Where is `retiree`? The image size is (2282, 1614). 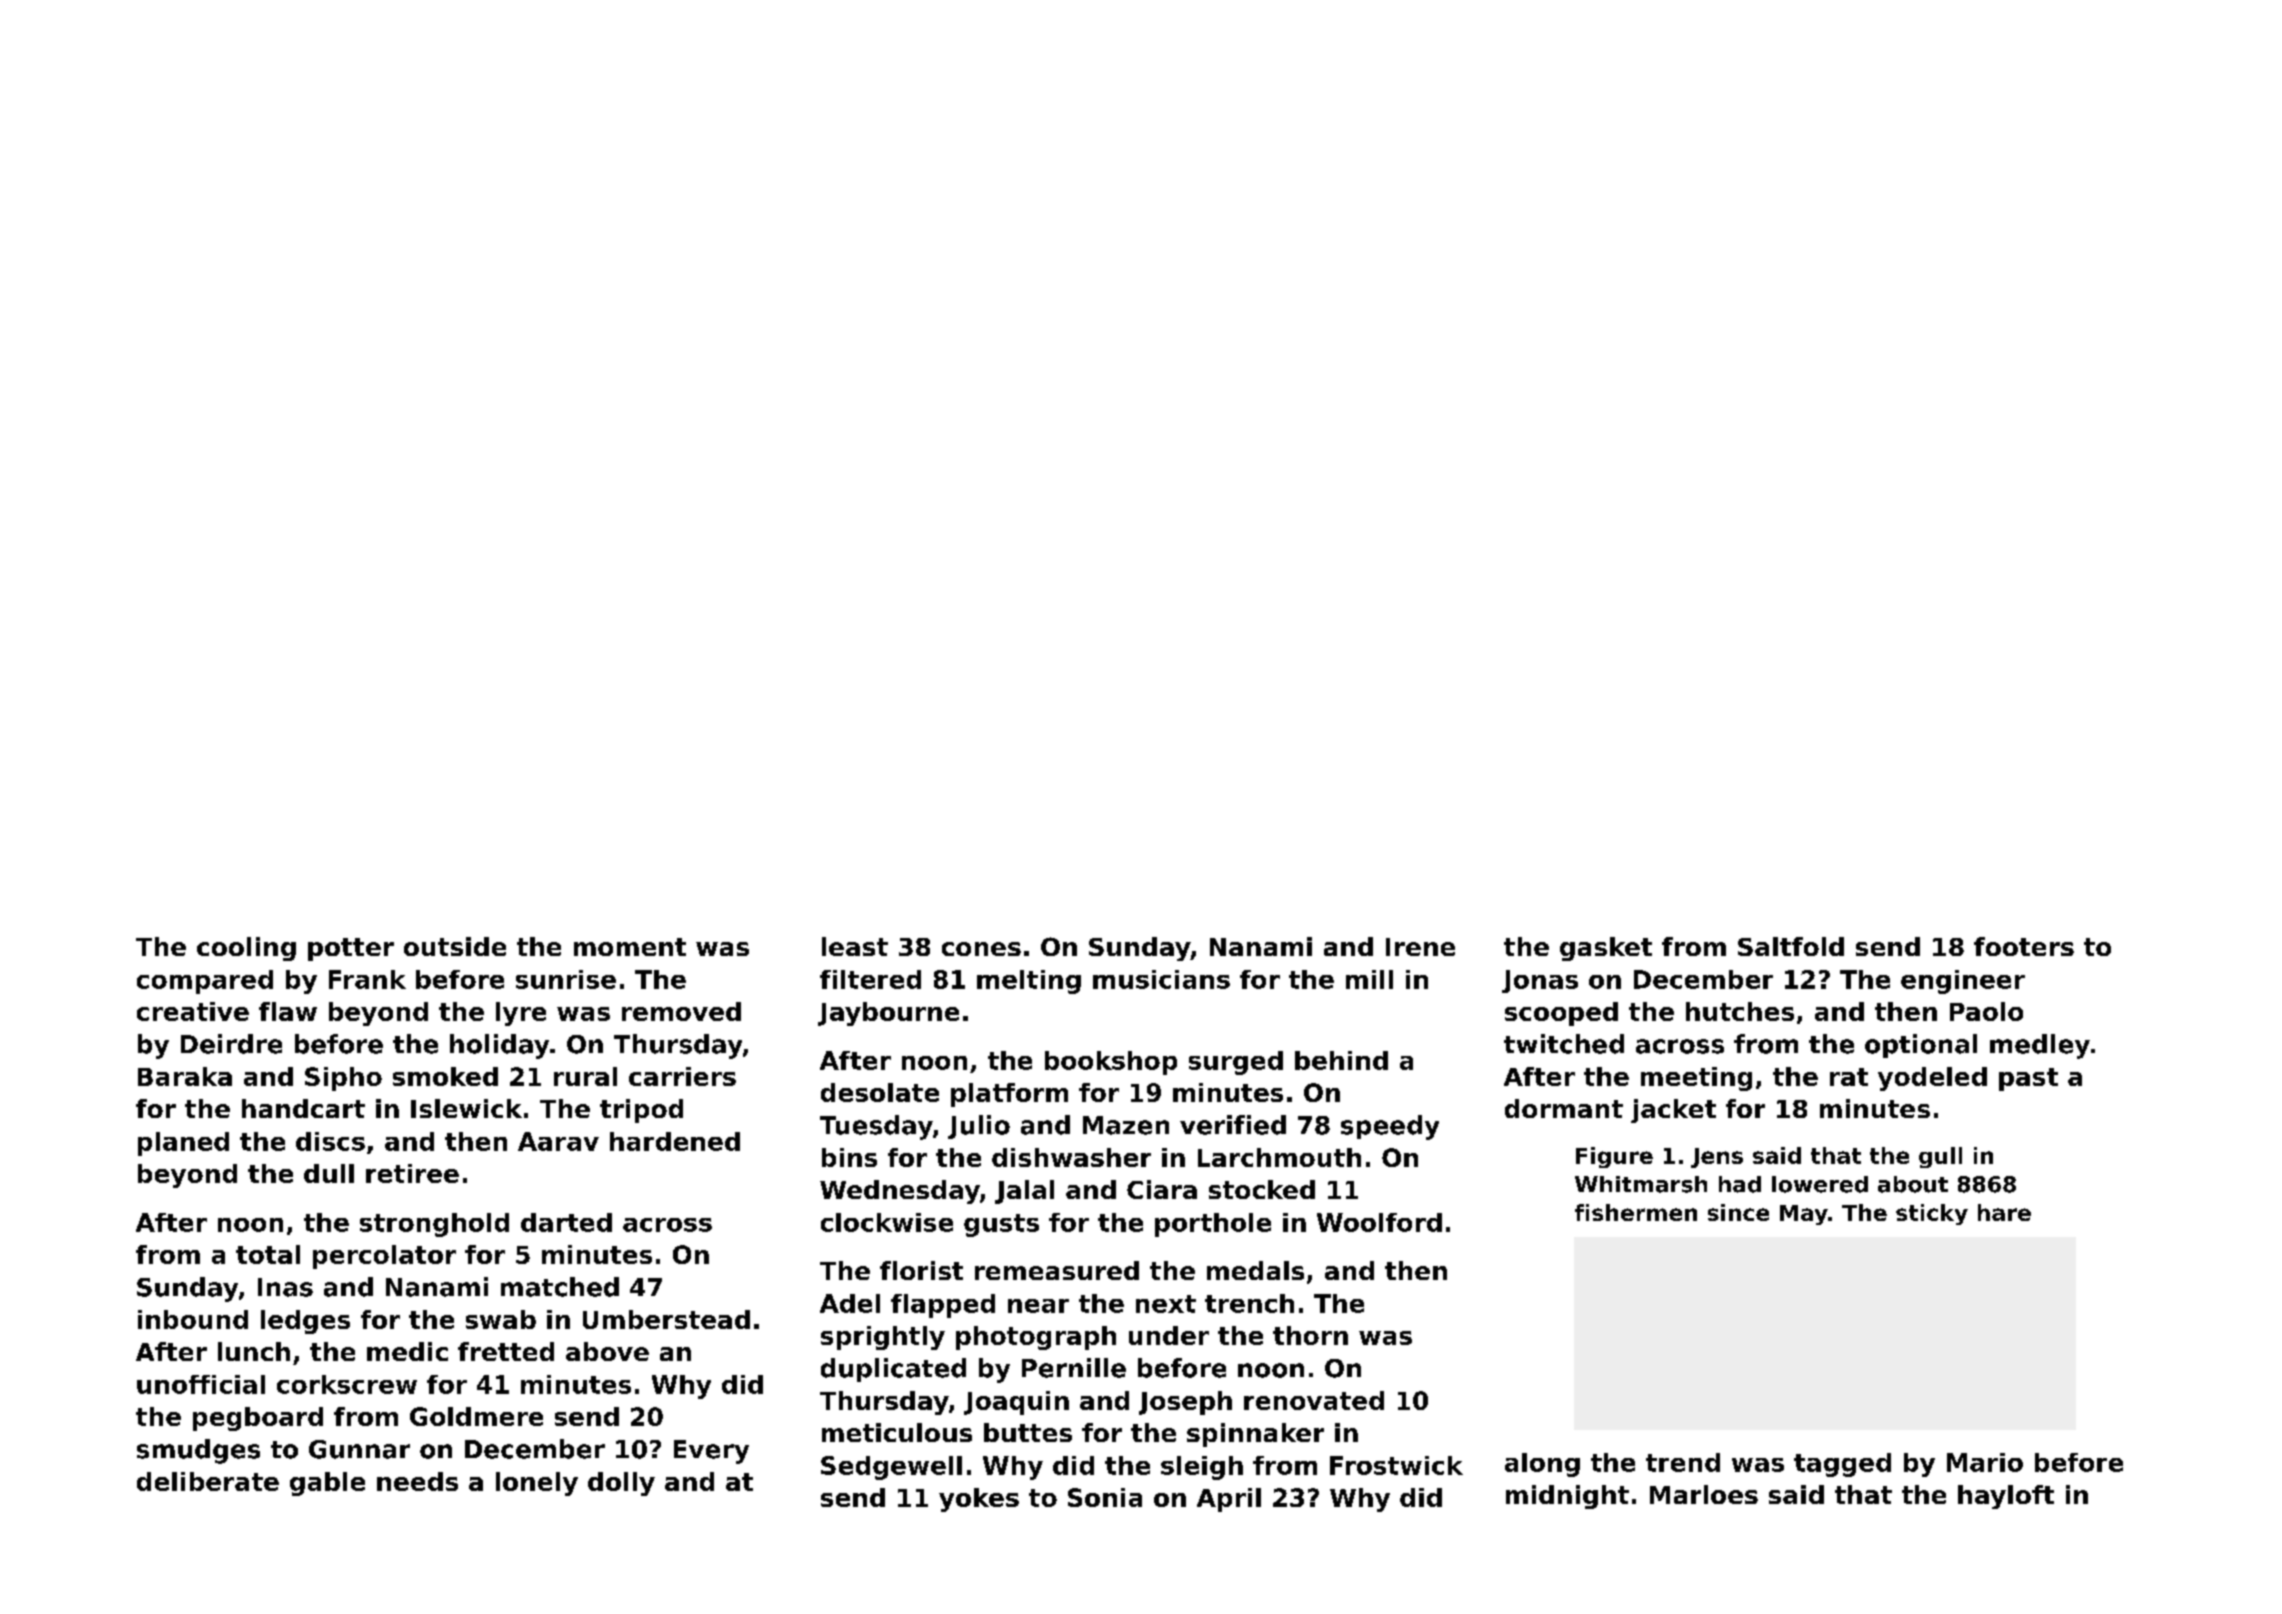 retiree is located at coordinates (412, 1173).
